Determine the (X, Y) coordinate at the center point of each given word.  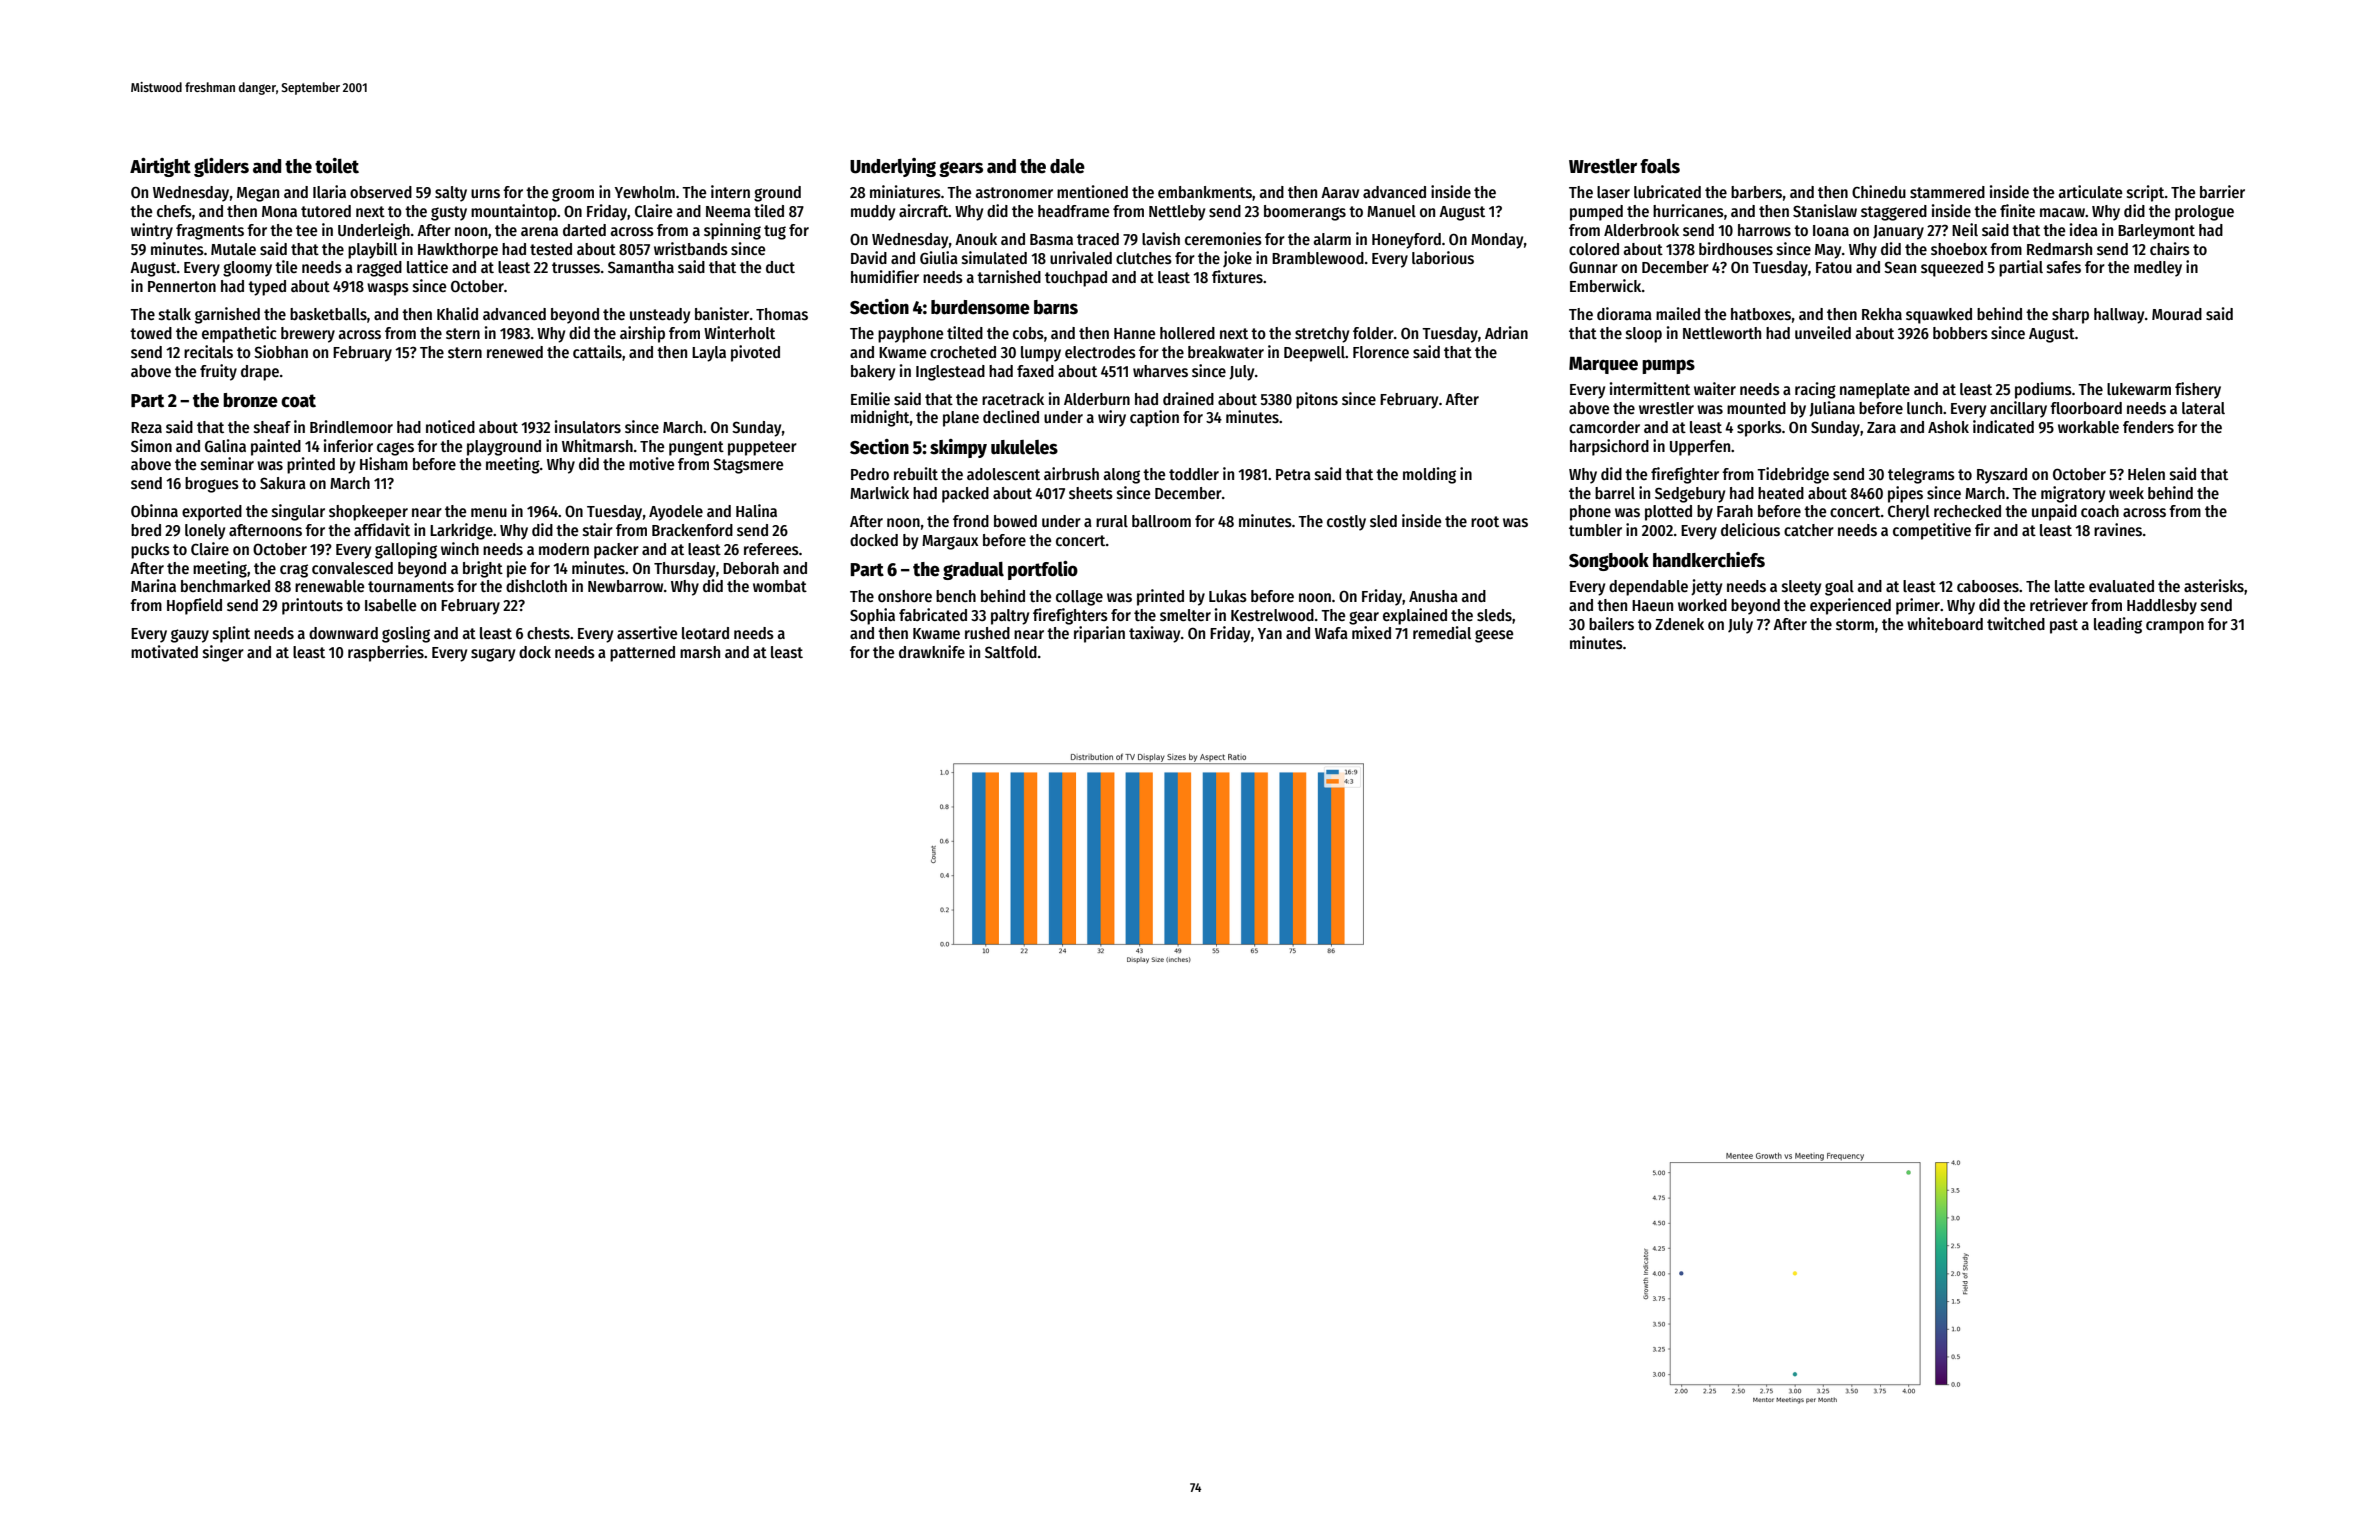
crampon (2175, 627)
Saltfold (1011, 652)
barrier (2222, 191)
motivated (164, 651)
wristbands (691, 249)
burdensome (980, 307)
